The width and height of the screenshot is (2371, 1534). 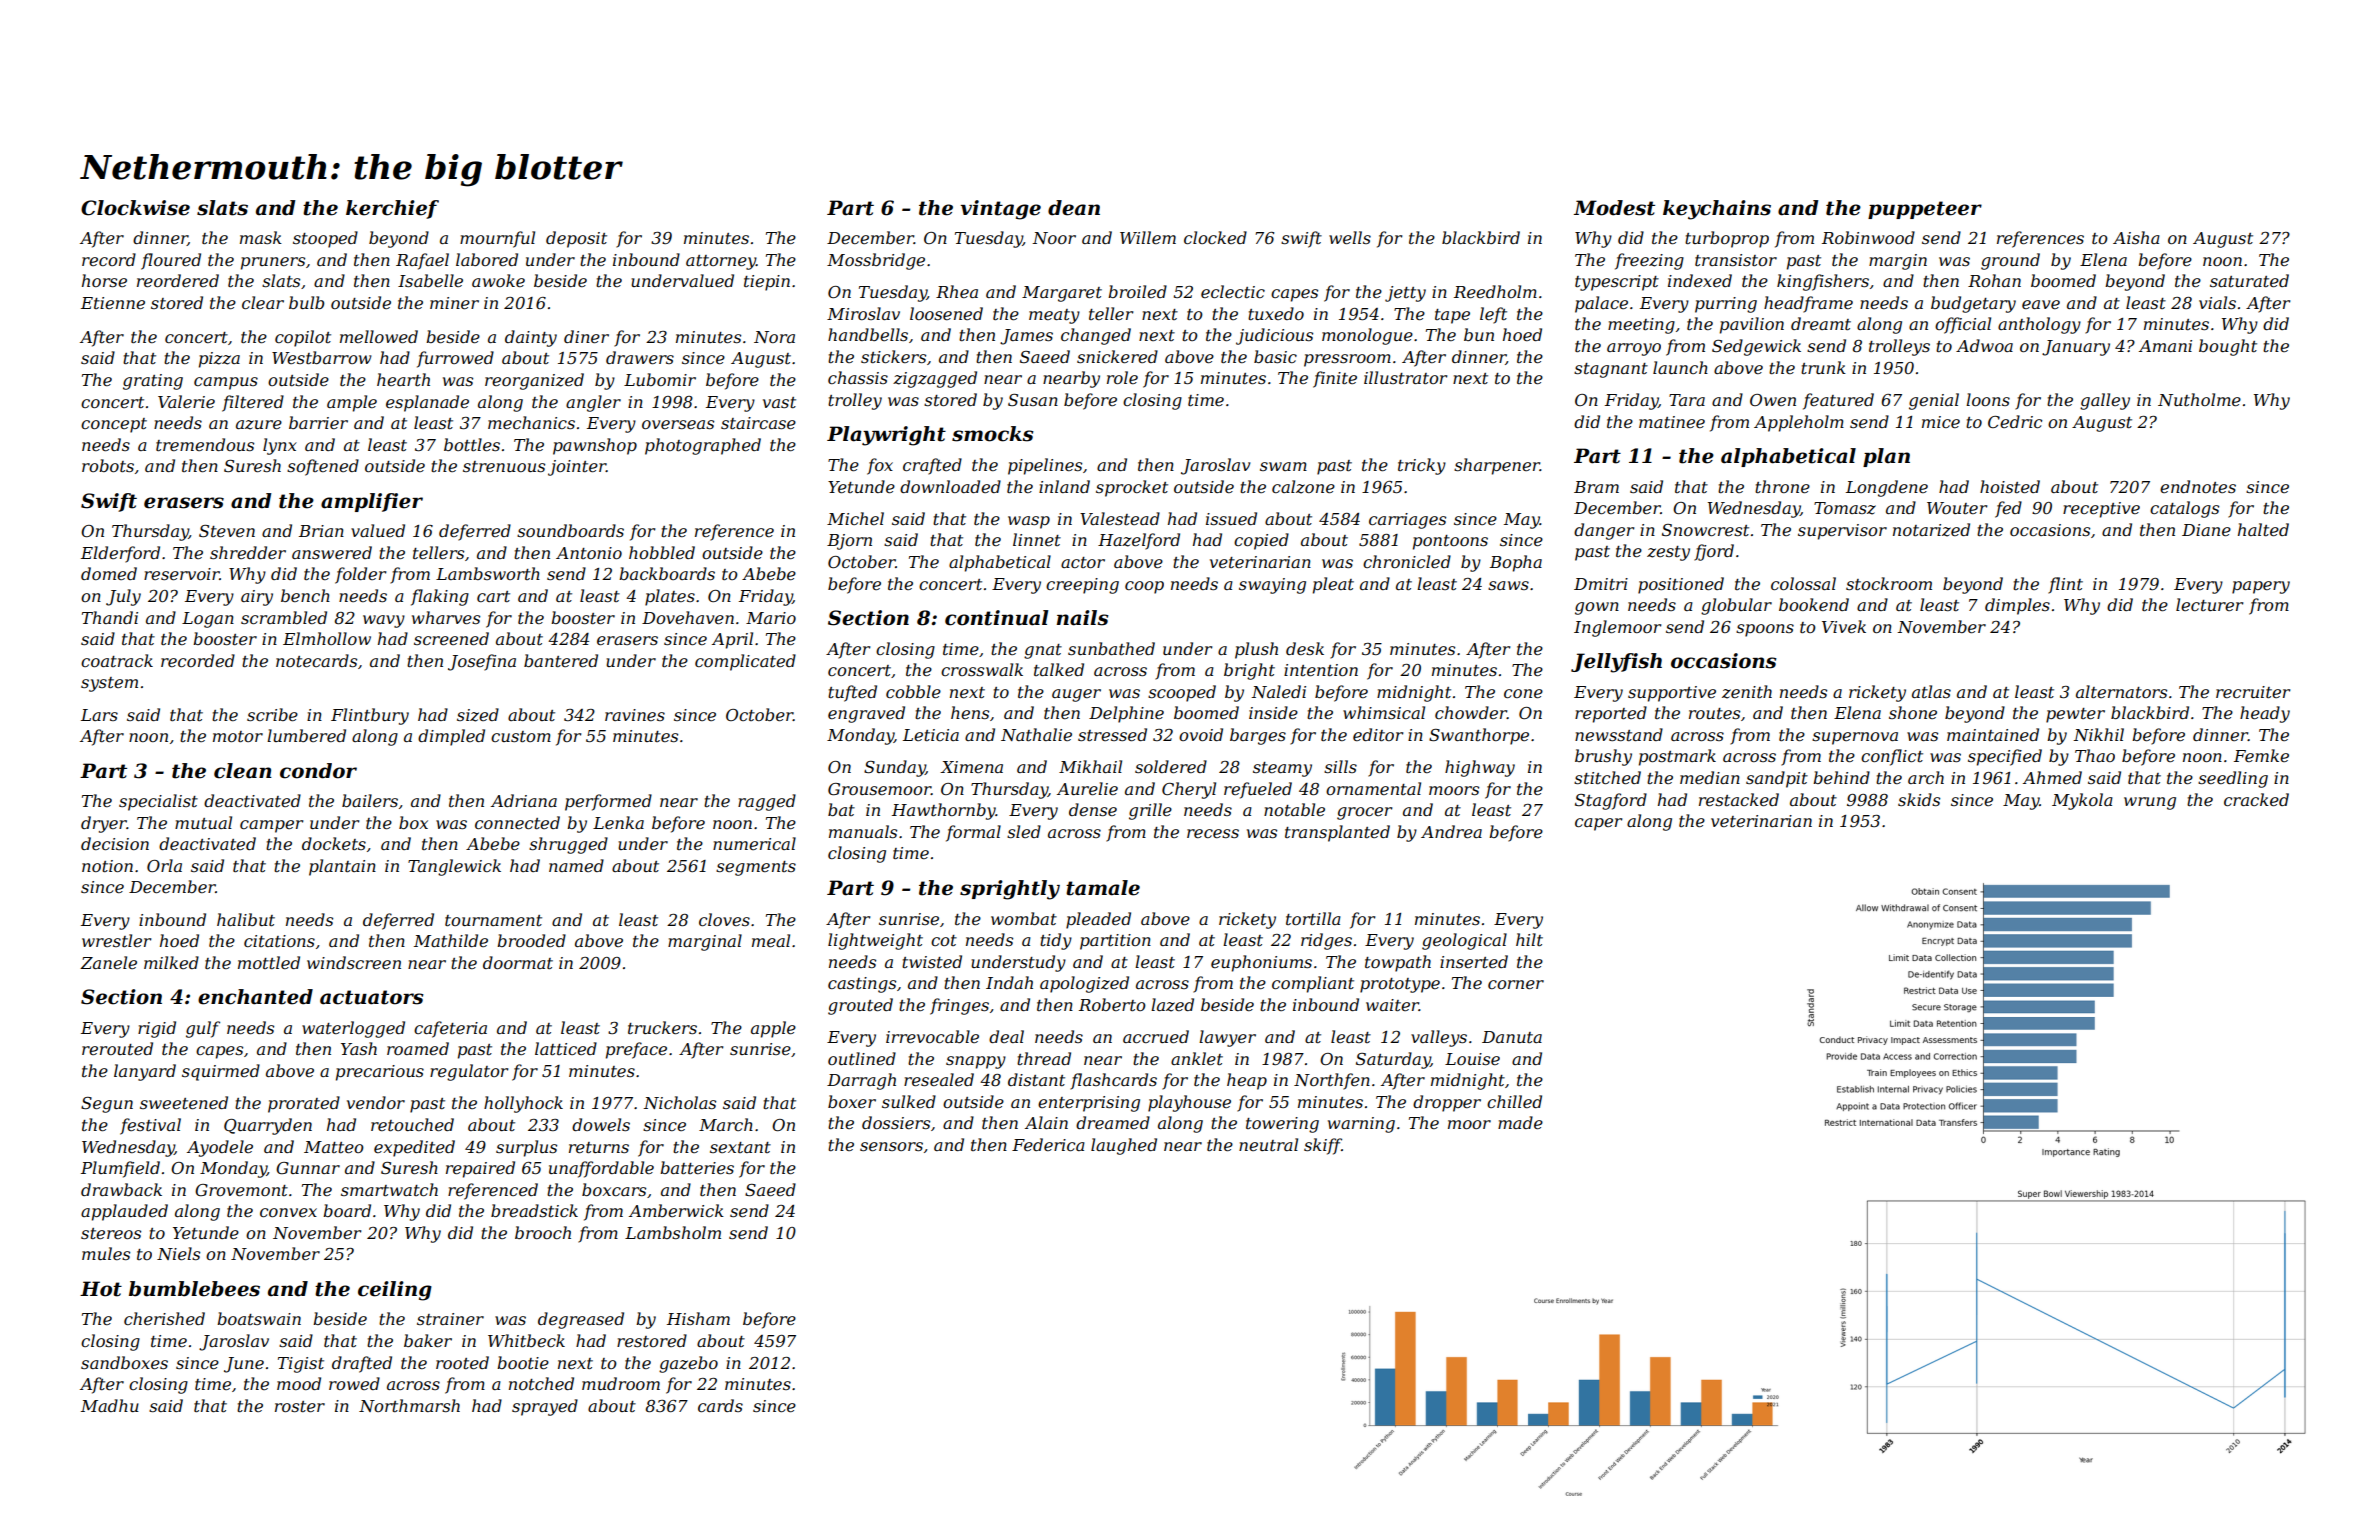 I want to click on Clockwise, so click(x=135, y=208).
